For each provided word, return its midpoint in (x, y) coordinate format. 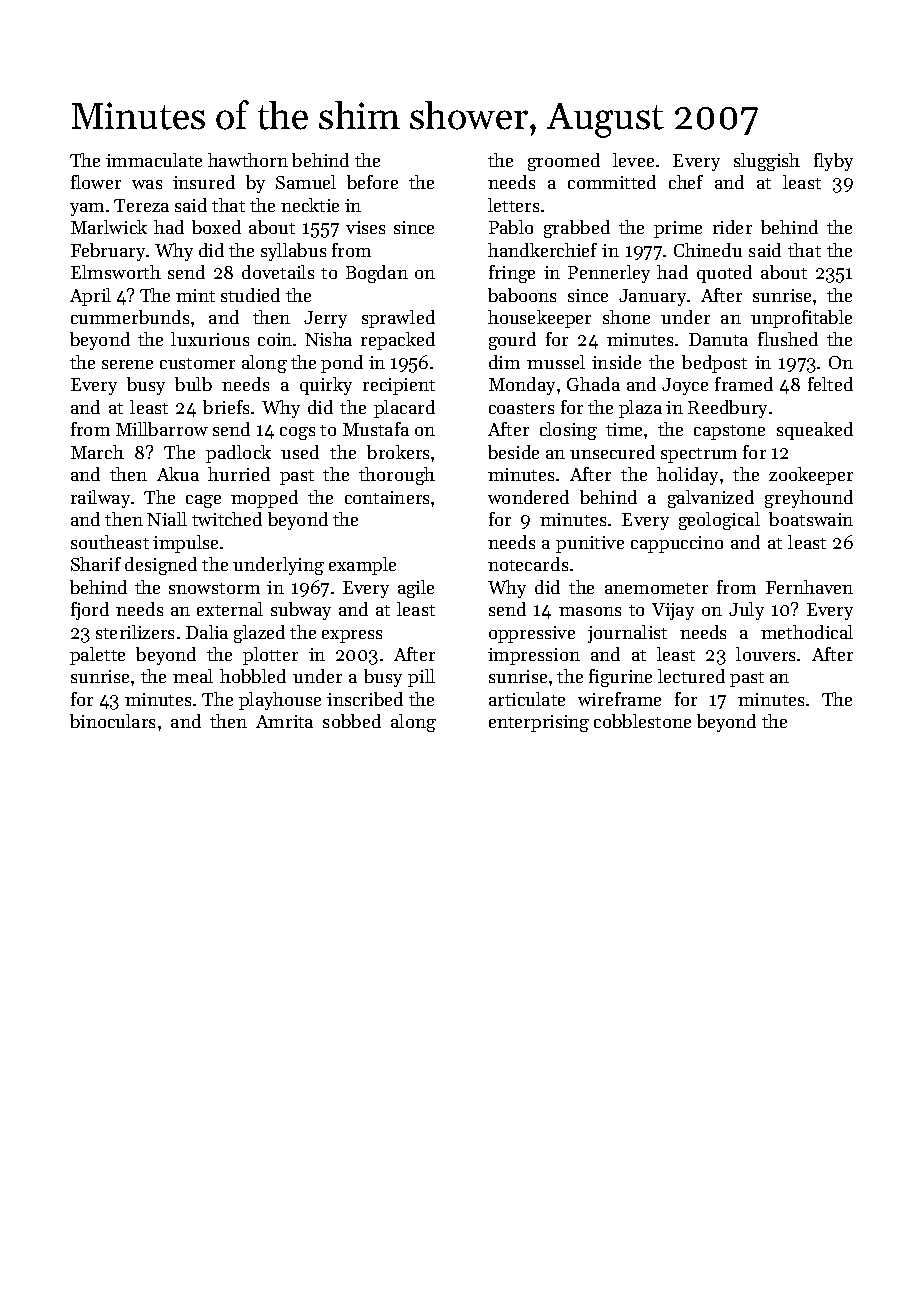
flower (96, 182)
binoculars (112, 721)
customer (197, 363)
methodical (807, 632)
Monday (522, 386)
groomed (564, 162)
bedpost (714, 364)
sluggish (767, 162)
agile (416, 589)
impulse (185, 544)
